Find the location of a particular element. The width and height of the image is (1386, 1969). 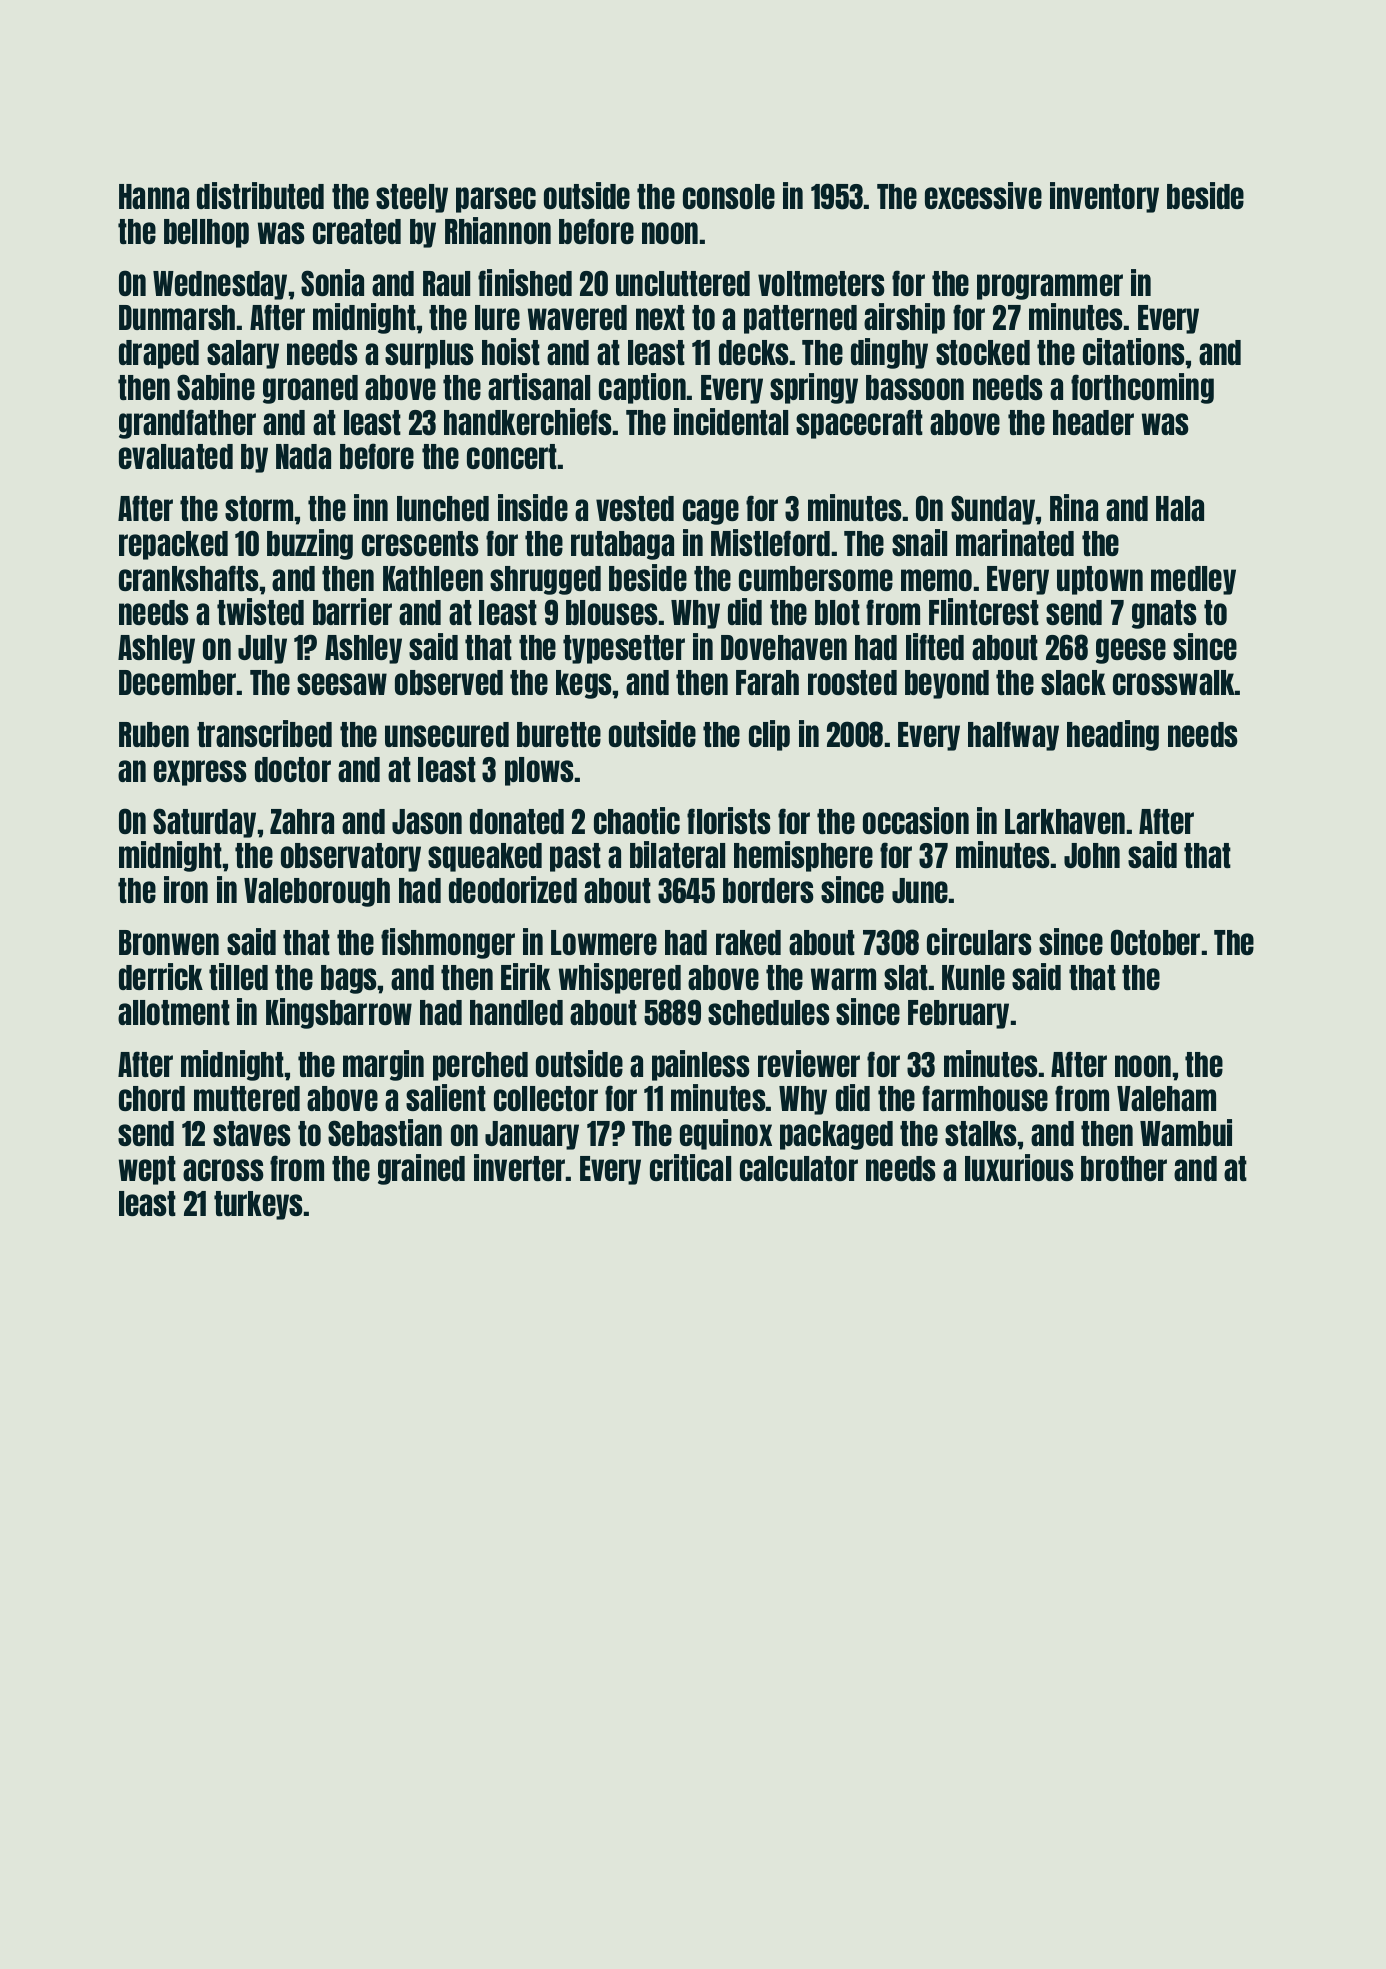

stocked is located at coordinates (983, 352).
